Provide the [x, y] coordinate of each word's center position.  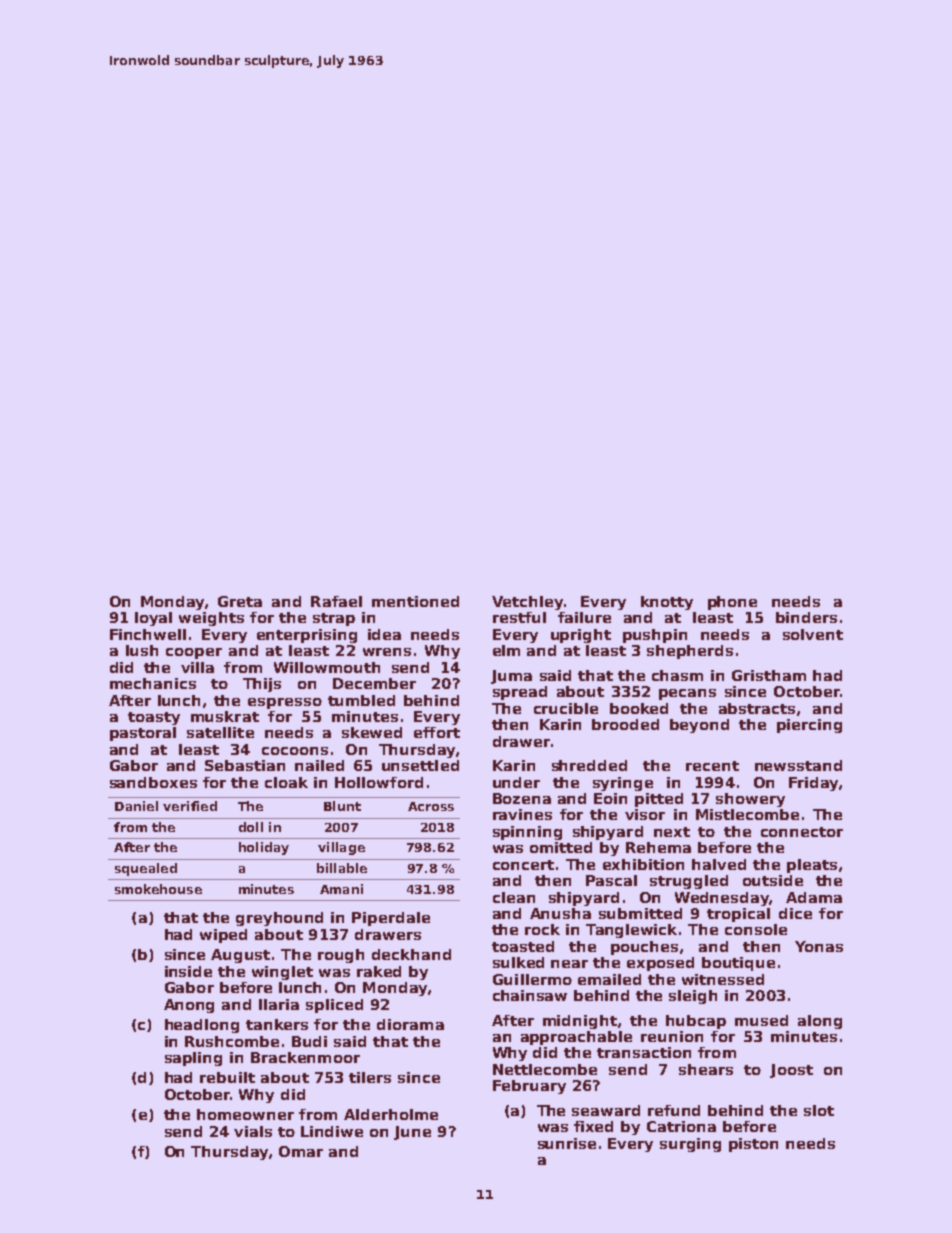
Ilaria [279, 1004]
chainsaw [530, 995]
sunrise [567, 1143]
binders [806, 617]
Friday [813, 784]
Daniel [136, 806]
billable [342, 868]
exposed [660, 964]
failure [584, 617]
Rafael [336, 601]
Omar [301, 1151]
